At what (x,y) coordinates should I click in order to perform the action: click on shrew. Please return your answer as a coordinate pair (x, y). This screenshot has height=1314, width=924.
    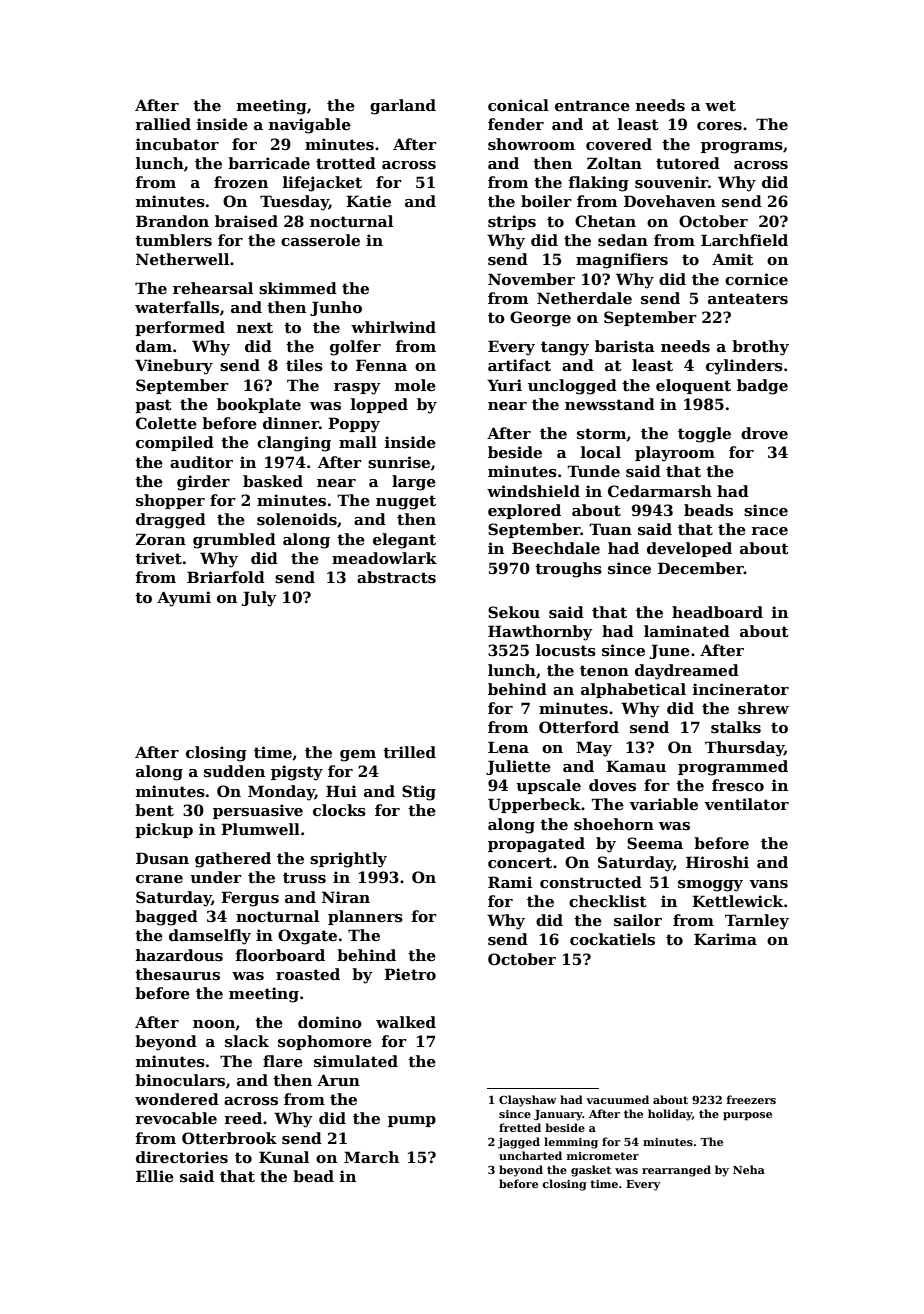
    Looking at the image, I should click on (763, 708).
